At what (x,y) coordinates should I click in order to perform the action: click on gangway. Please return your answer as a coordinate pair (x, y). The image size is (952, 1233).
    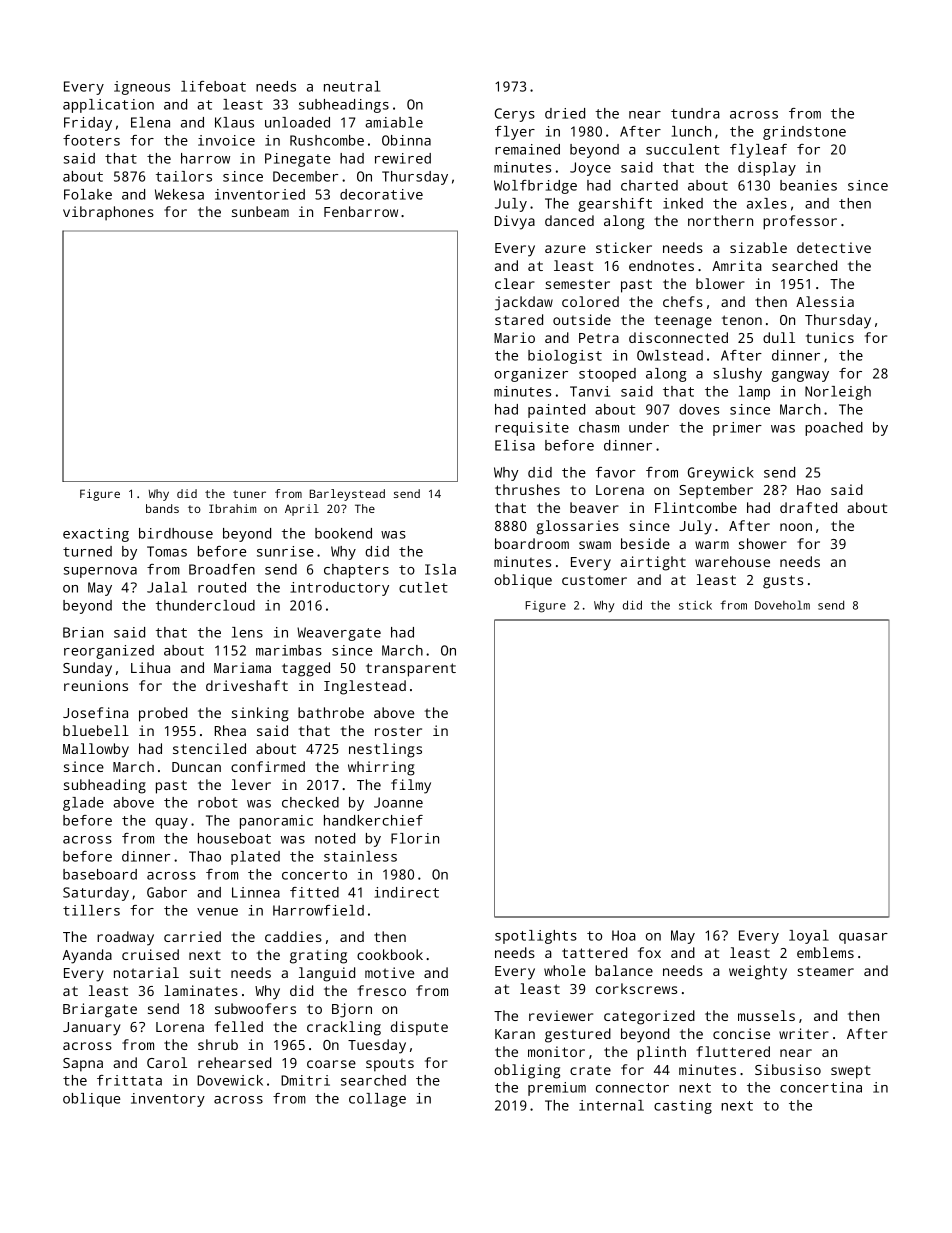
    Looking at the image, I should click on (800, 376).
